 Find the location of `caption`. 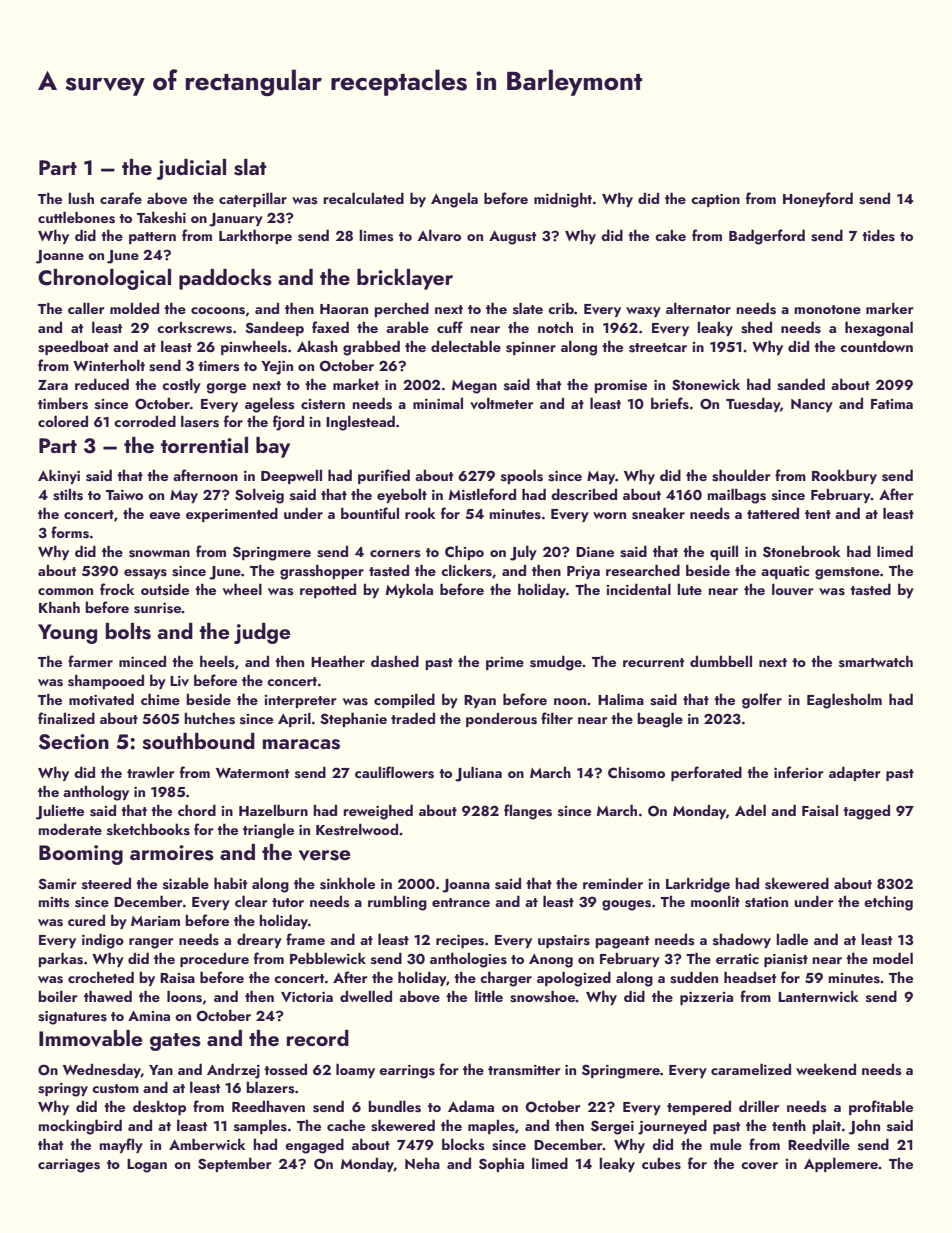

caption is located at coordinates (715, 200).
